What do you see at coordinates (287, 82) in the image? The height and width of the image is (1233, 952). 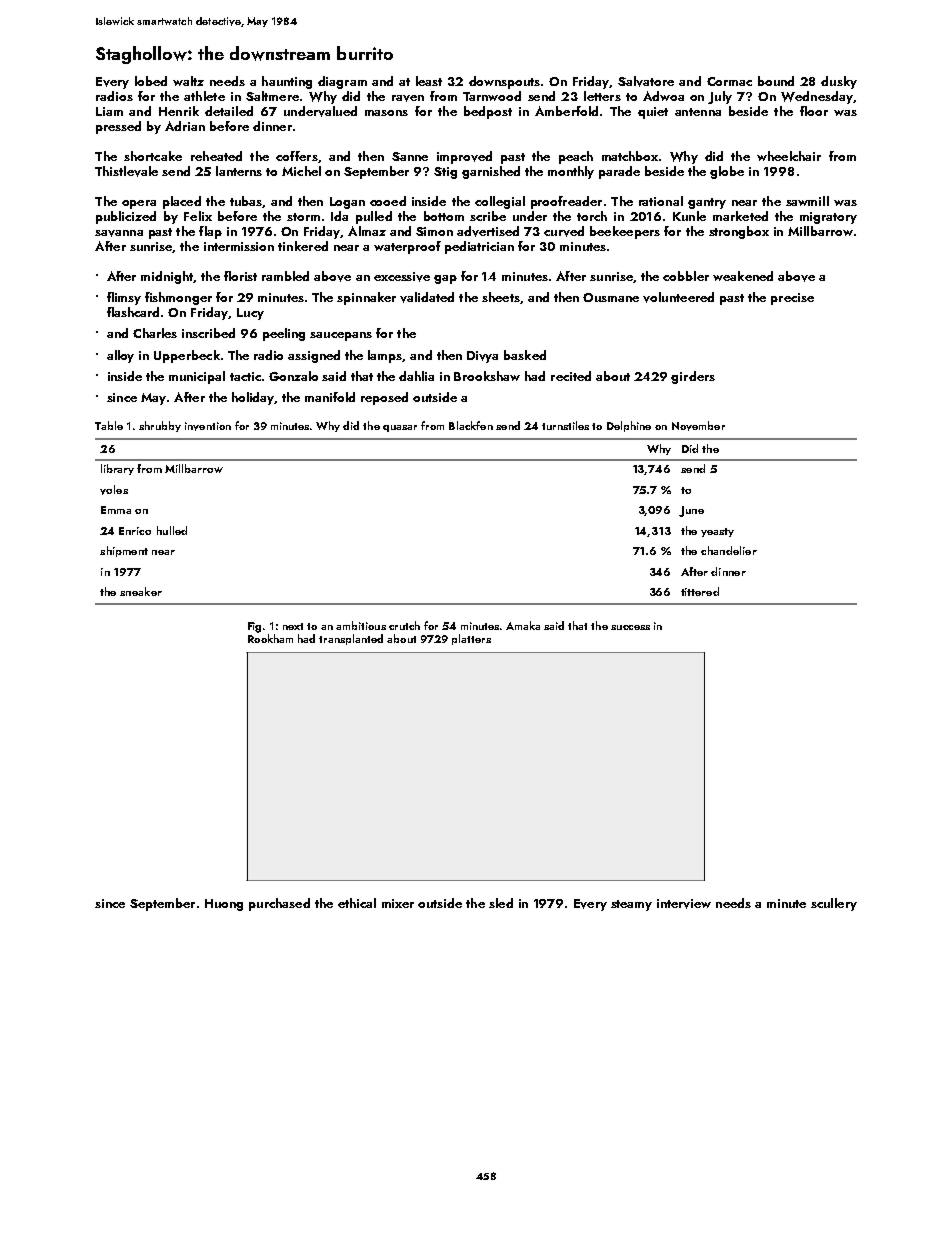 I see `haunting` at bounding box center [287, 82].
